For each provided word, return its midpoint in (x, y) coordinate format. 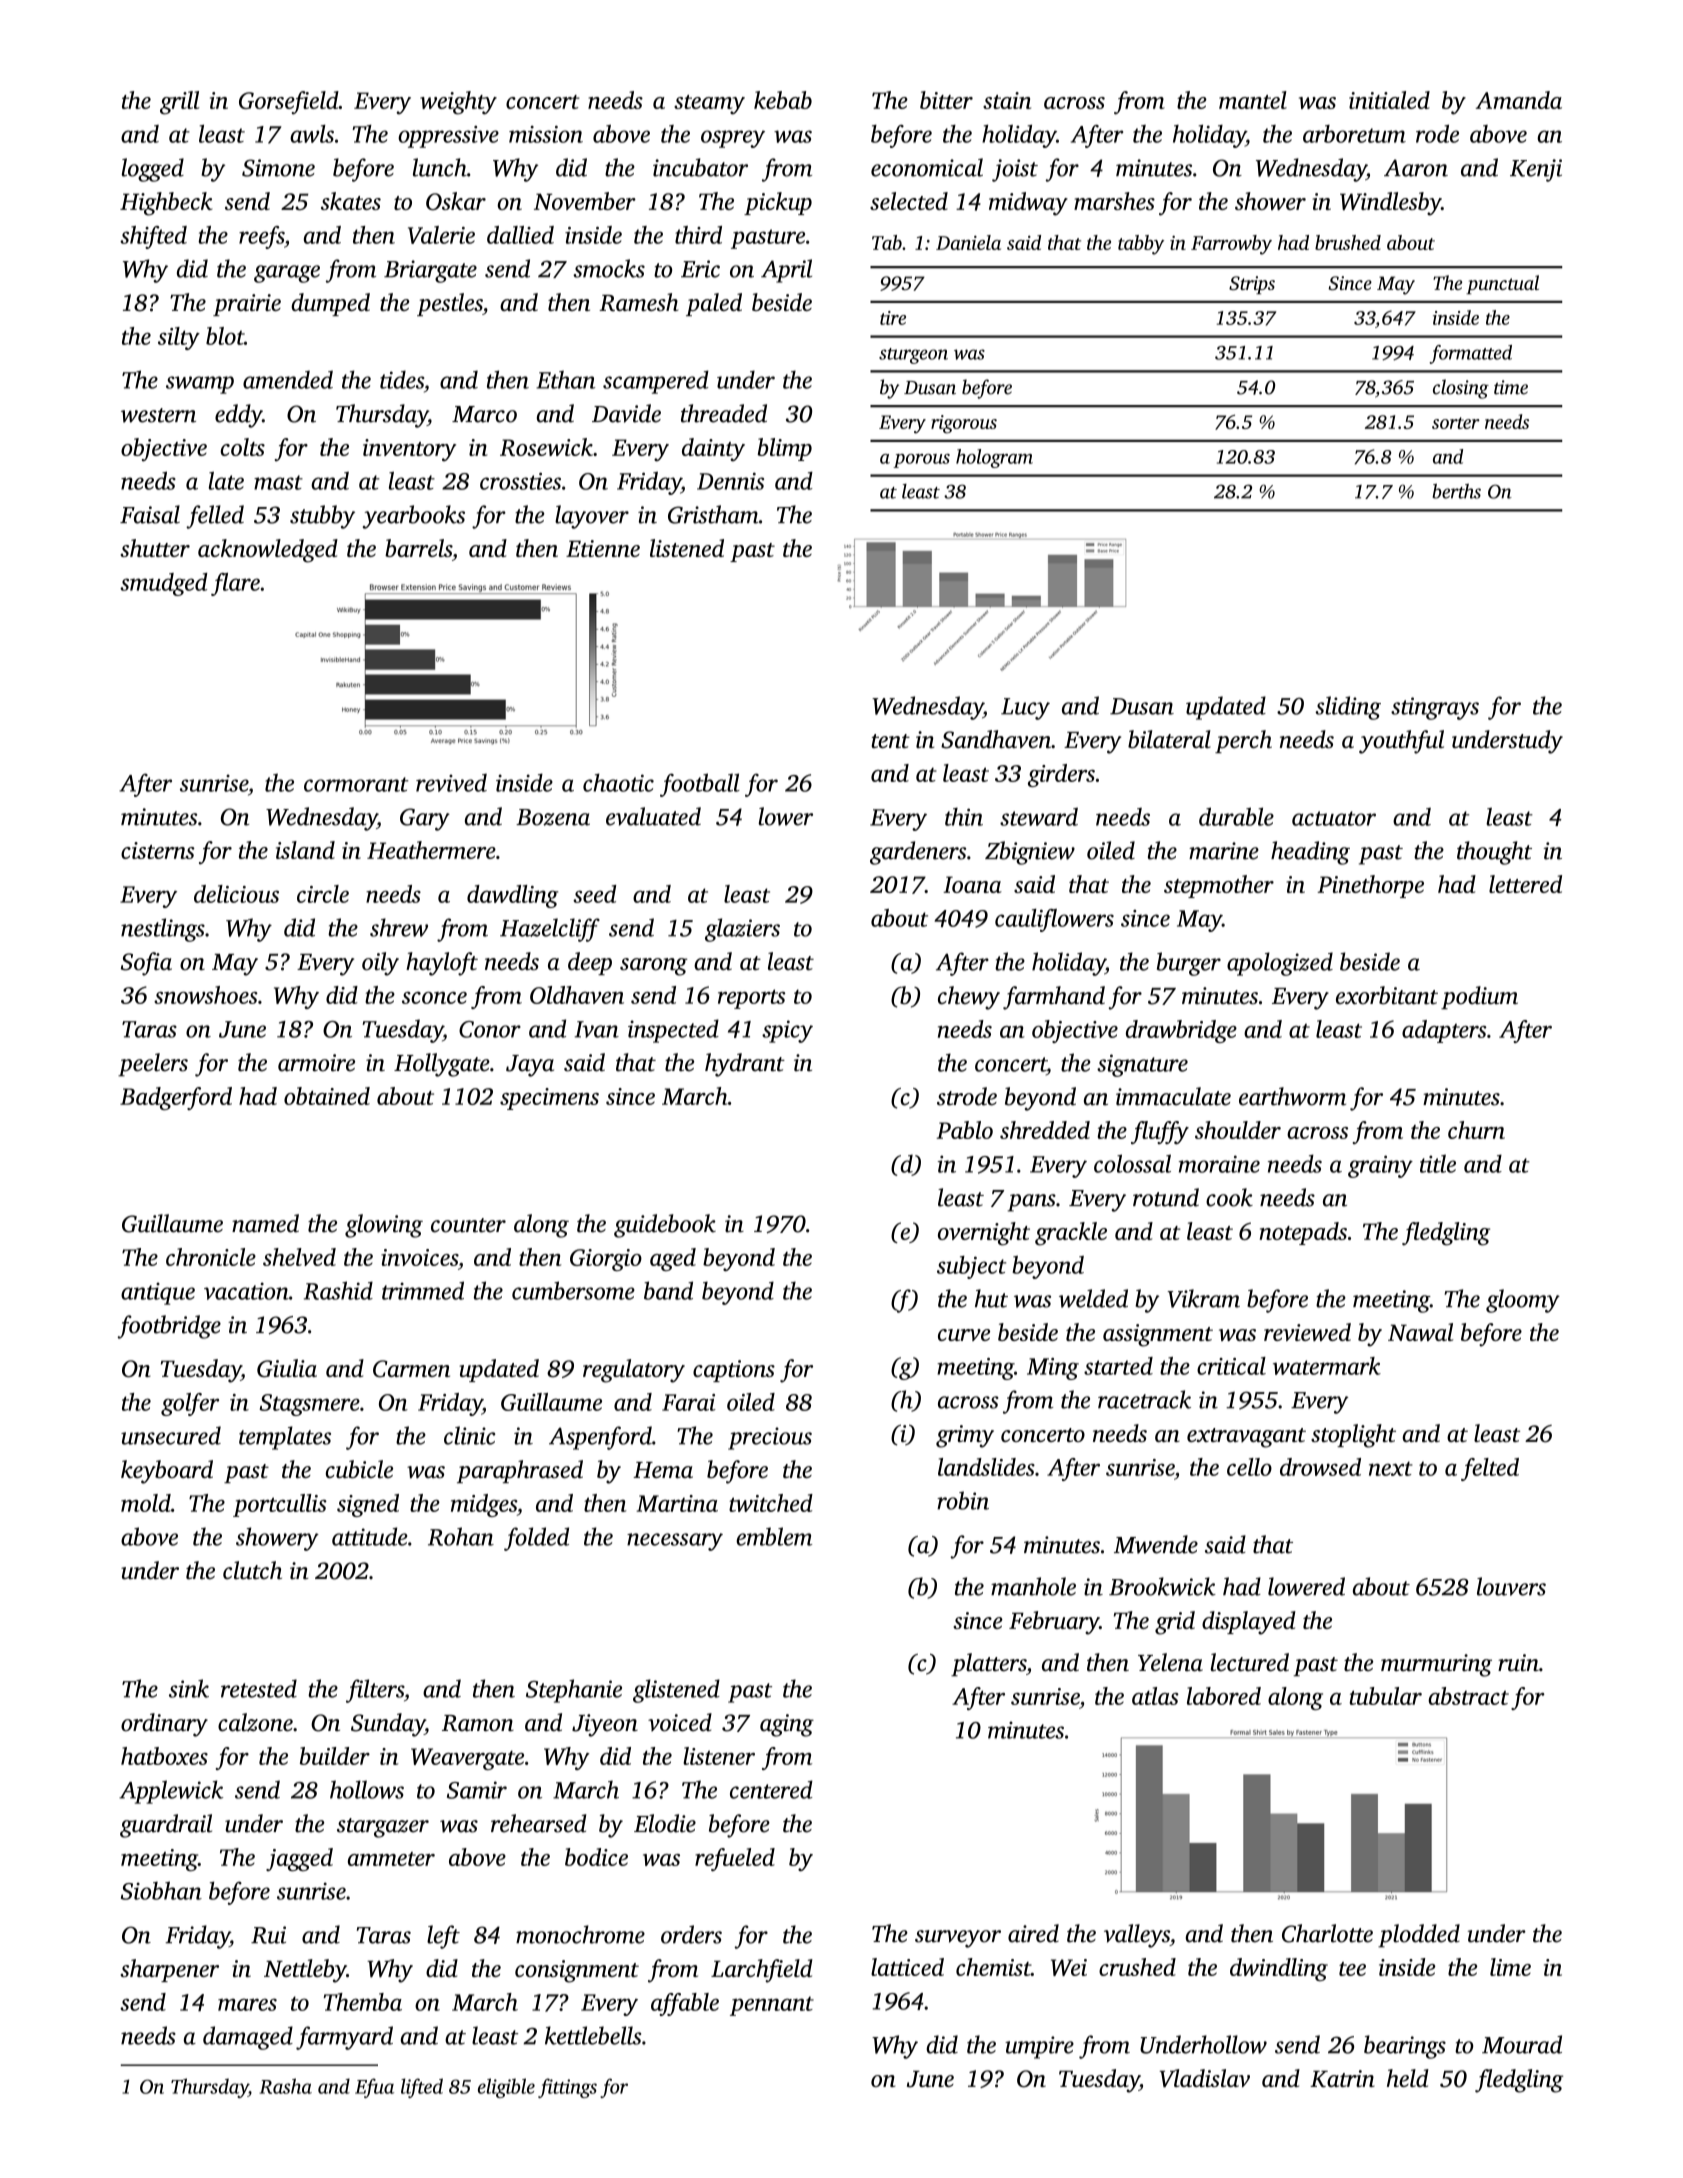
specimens (549, 1099)
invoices (419, 1257)
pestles (450, 304)
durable (1236, 816)
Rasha (285, 2086)
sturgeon (913, 356)
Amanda (1519, 100)
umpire (1039, 2047)
